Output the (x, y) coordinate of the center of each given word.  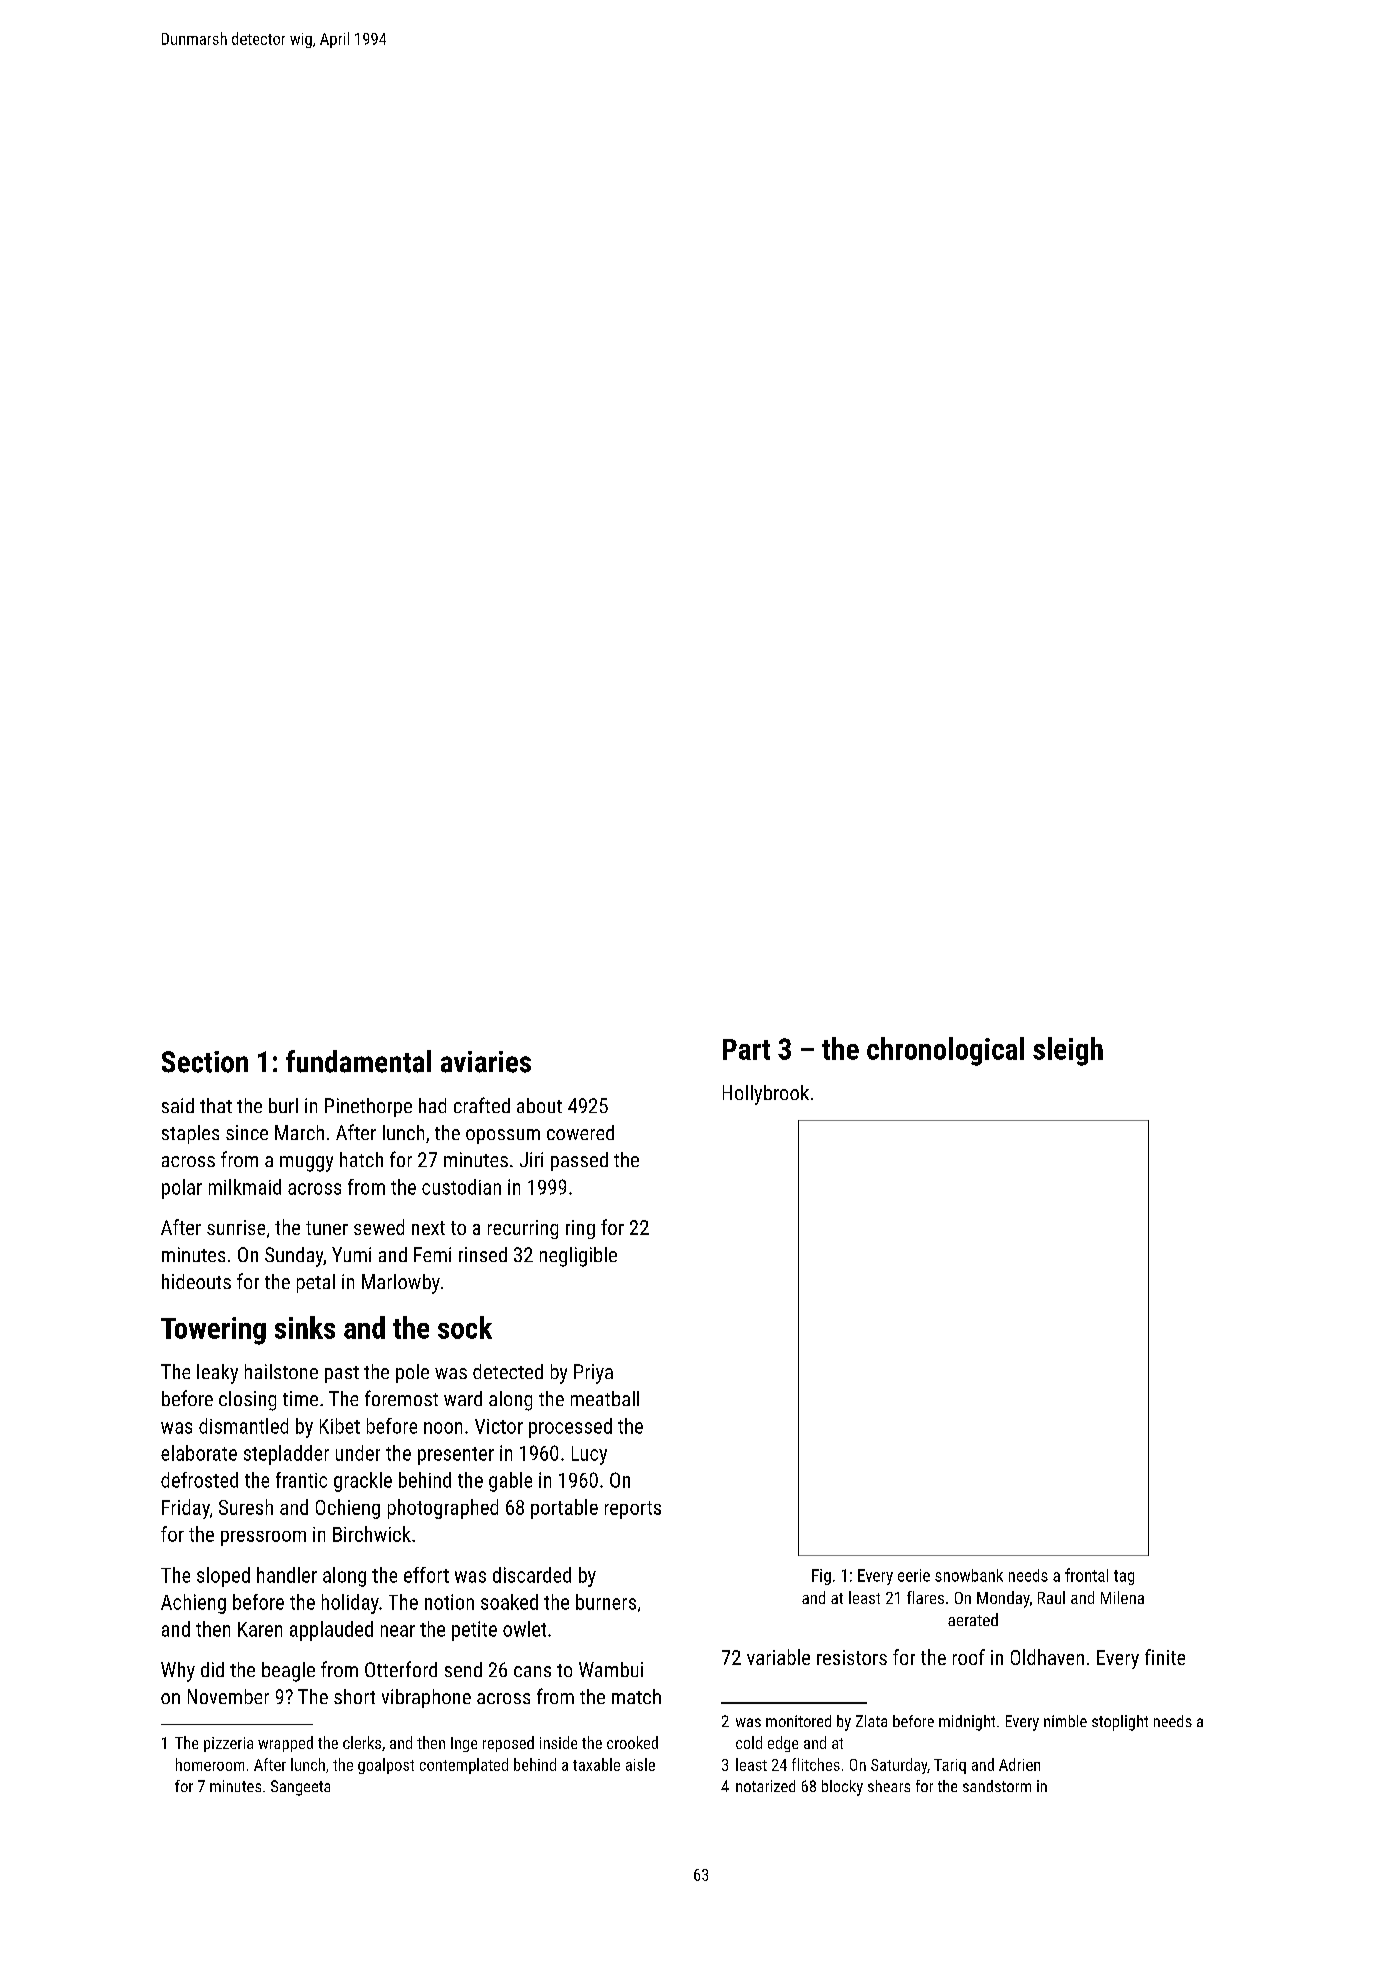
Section (205, 1062)
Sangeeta (300, 1788)
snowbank (969, 1575)
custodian (461, 1187)
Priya (593, 1374)
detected (508, 1371)
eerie (914, 1575)
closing (247, 1401)
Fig (821, 1577)
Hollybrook (766, 1095)
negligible (578, 1257)
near (398, 1631)
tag (1124, 1577)
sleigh (1068, 1051)
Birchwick (372, 1534)
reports (633, 1510)
